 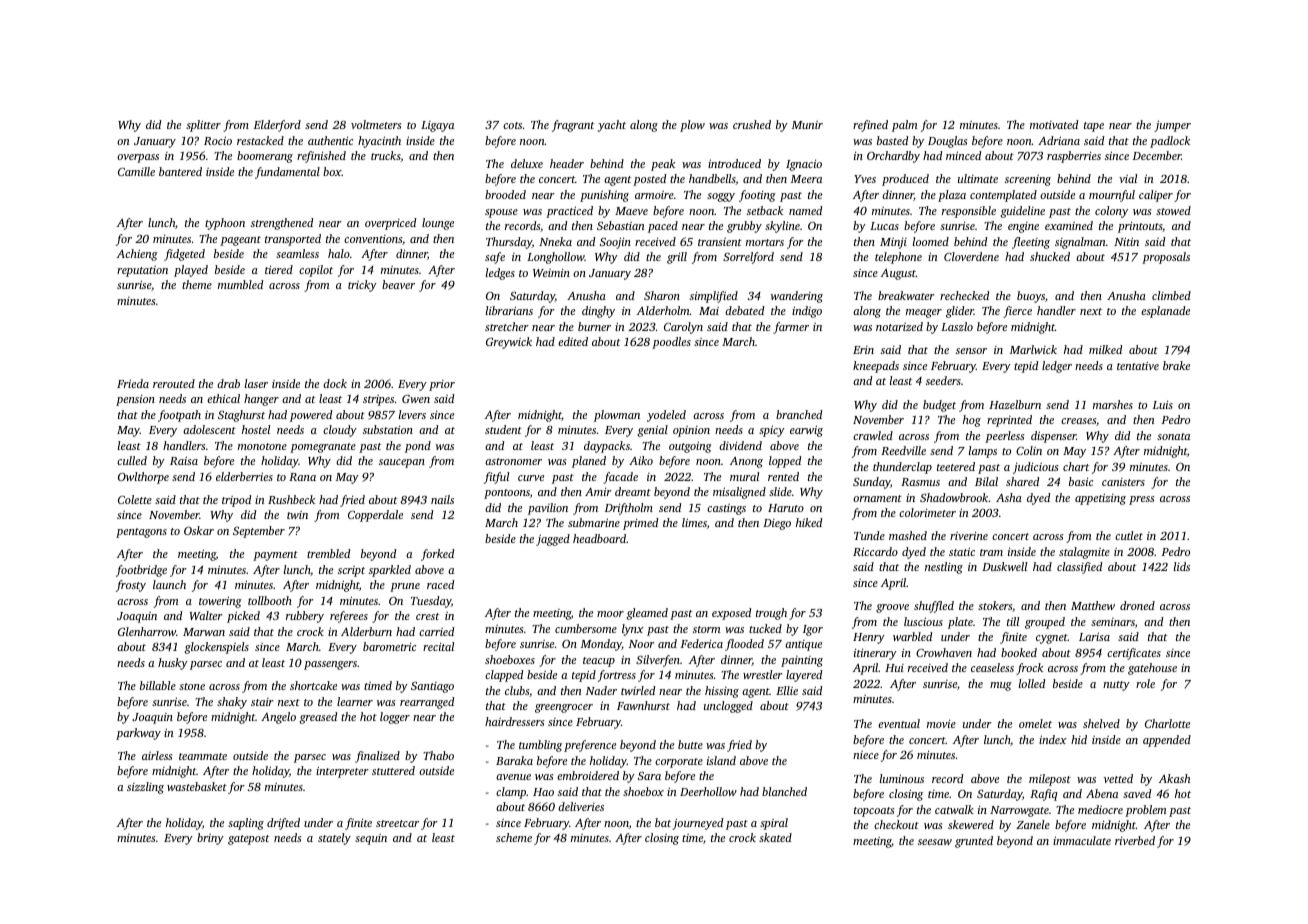 I want to click on blanched, so click(x=784, y=791).
